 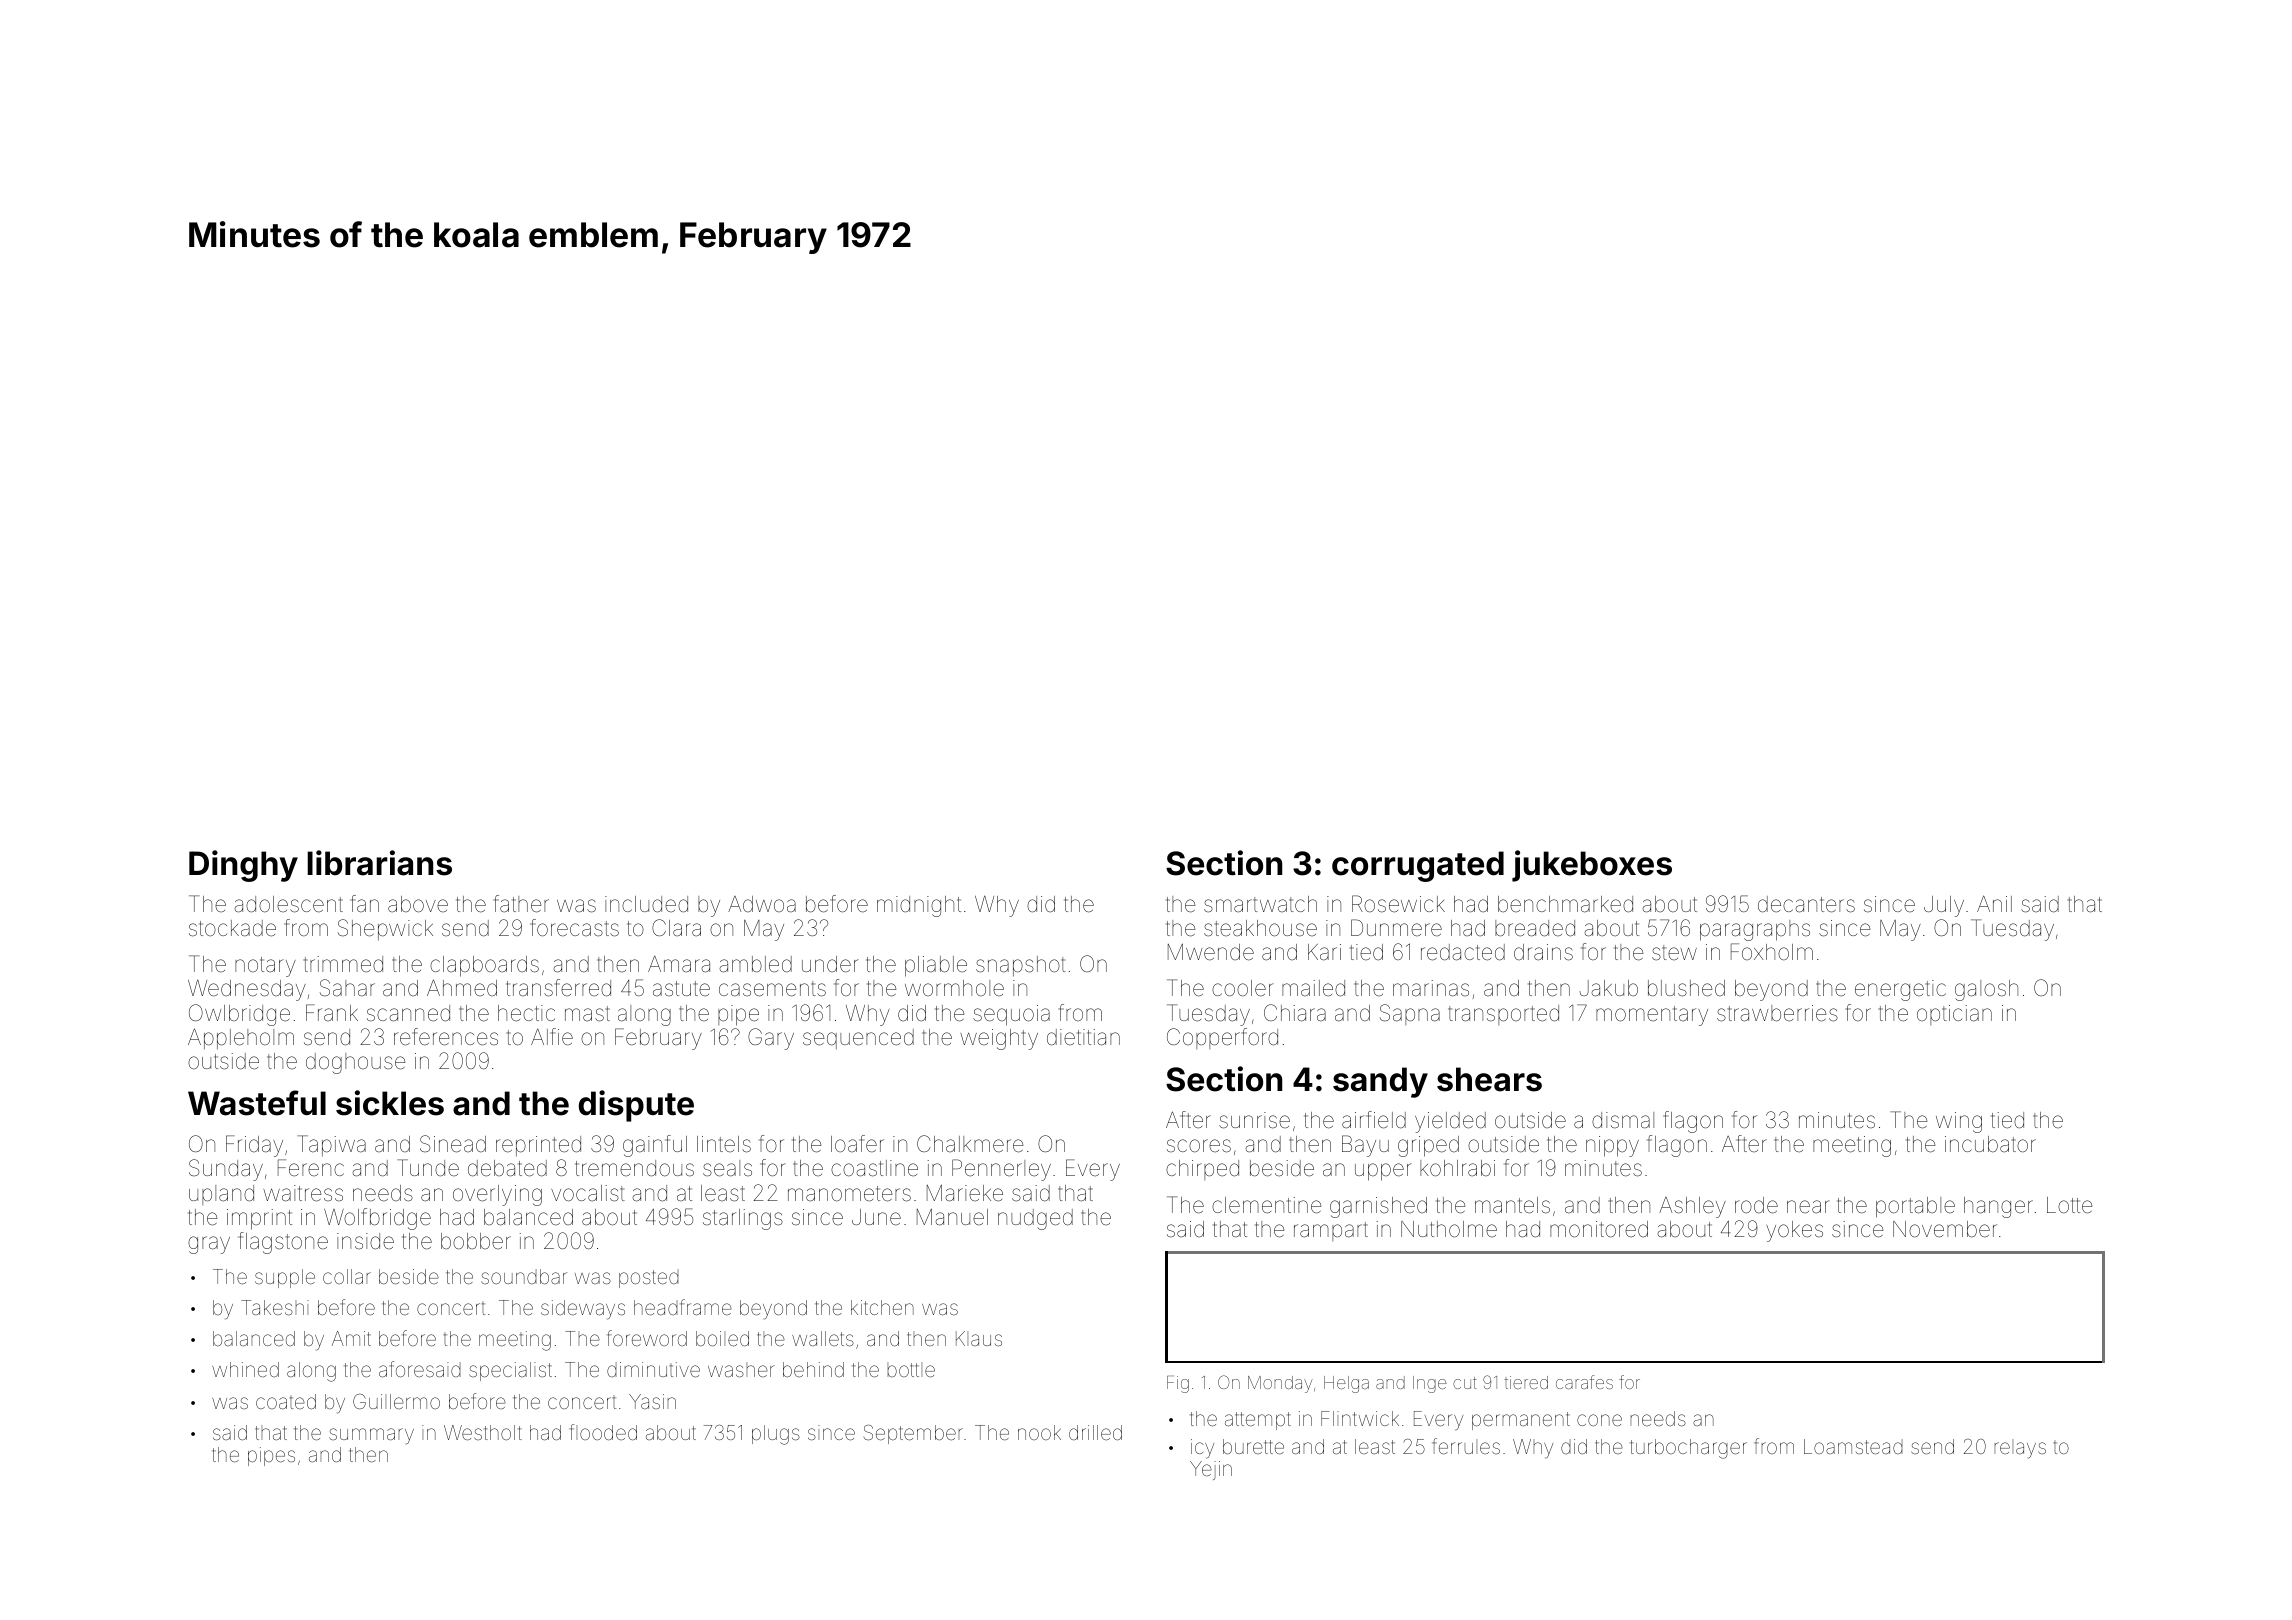 What do you see at coordinates (1021, 966) in the screenshot?
I see `snapshot` at bounding box center [1021, 966].
